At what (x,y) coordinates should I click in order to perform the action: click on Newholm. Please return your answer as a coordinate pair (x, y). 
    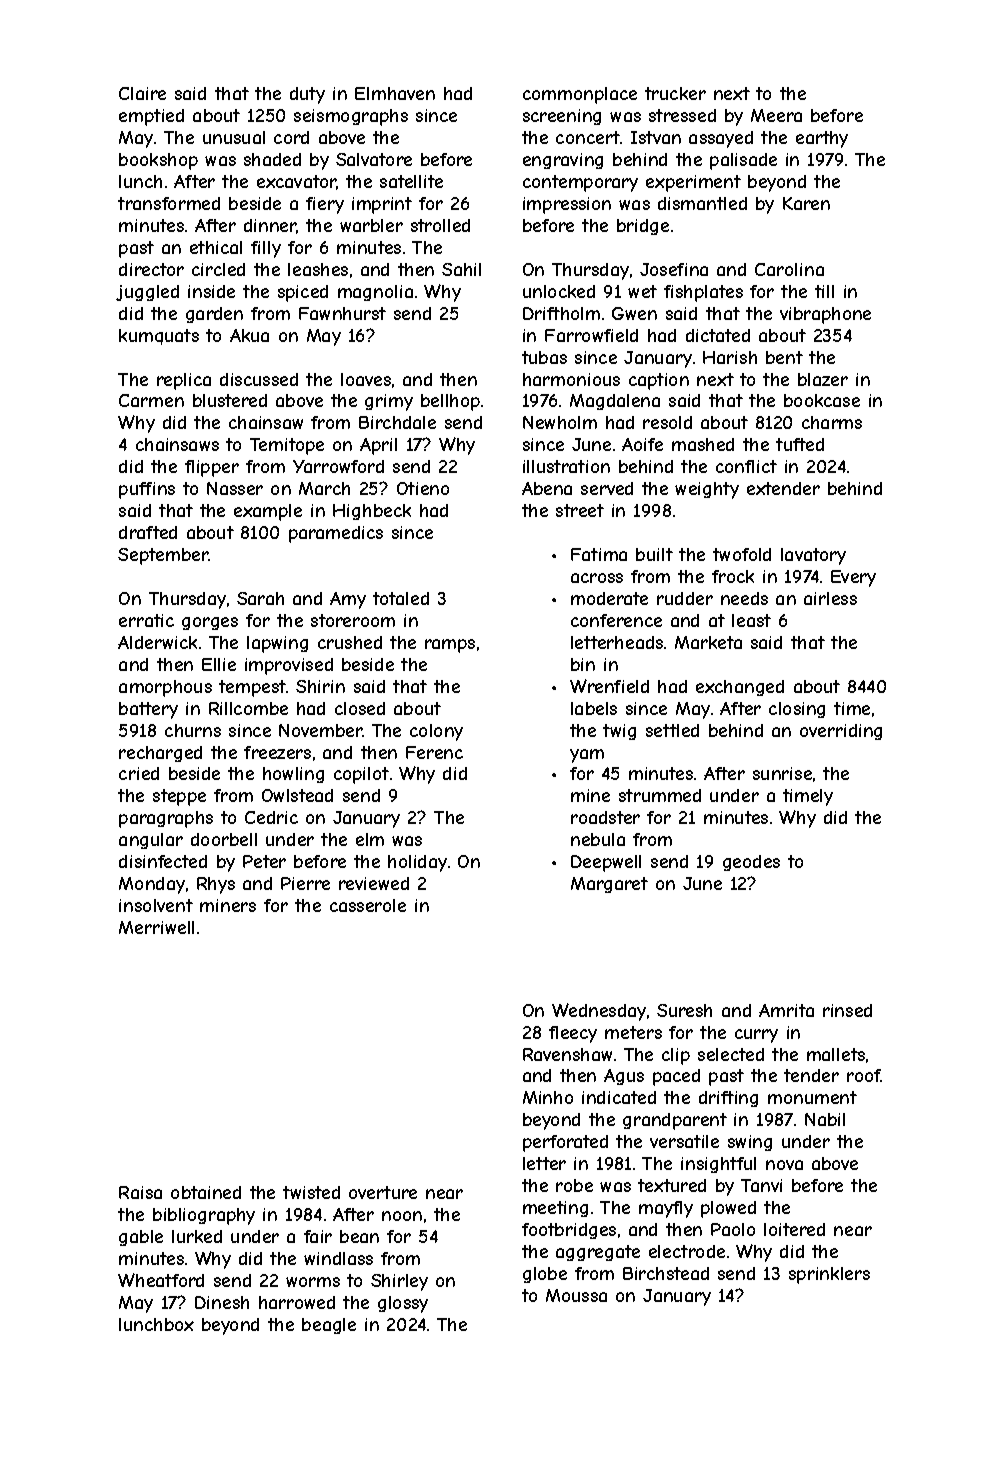
    Looking at the image, I should click on (560, 422).
